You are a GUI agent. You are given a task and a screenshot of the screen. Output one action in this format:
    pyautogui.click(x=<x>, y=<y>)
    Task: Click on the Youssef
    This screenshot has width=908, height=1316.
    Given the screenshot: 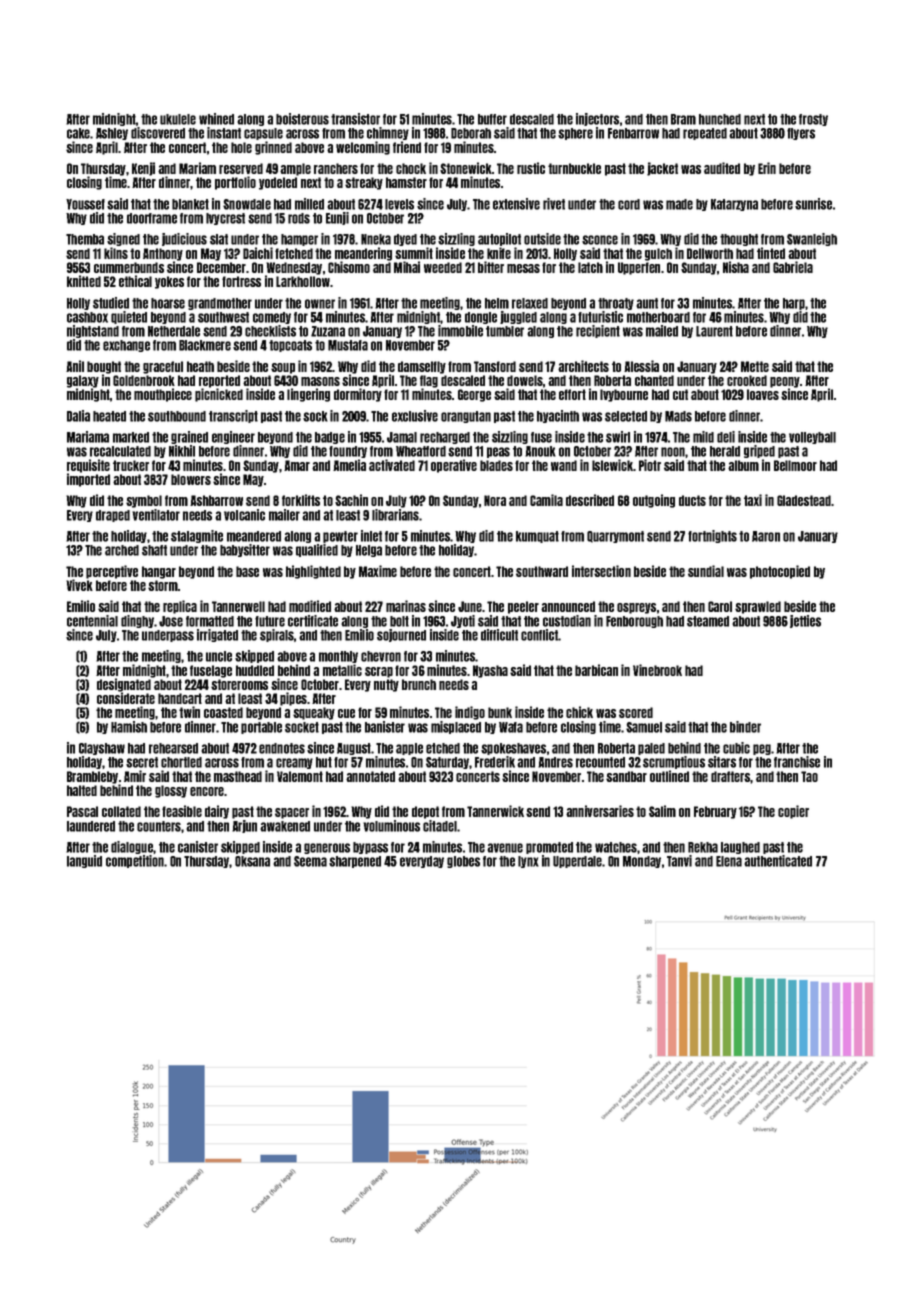 What is the action you would take?
    pyautogui.click(x=85, y=204)
